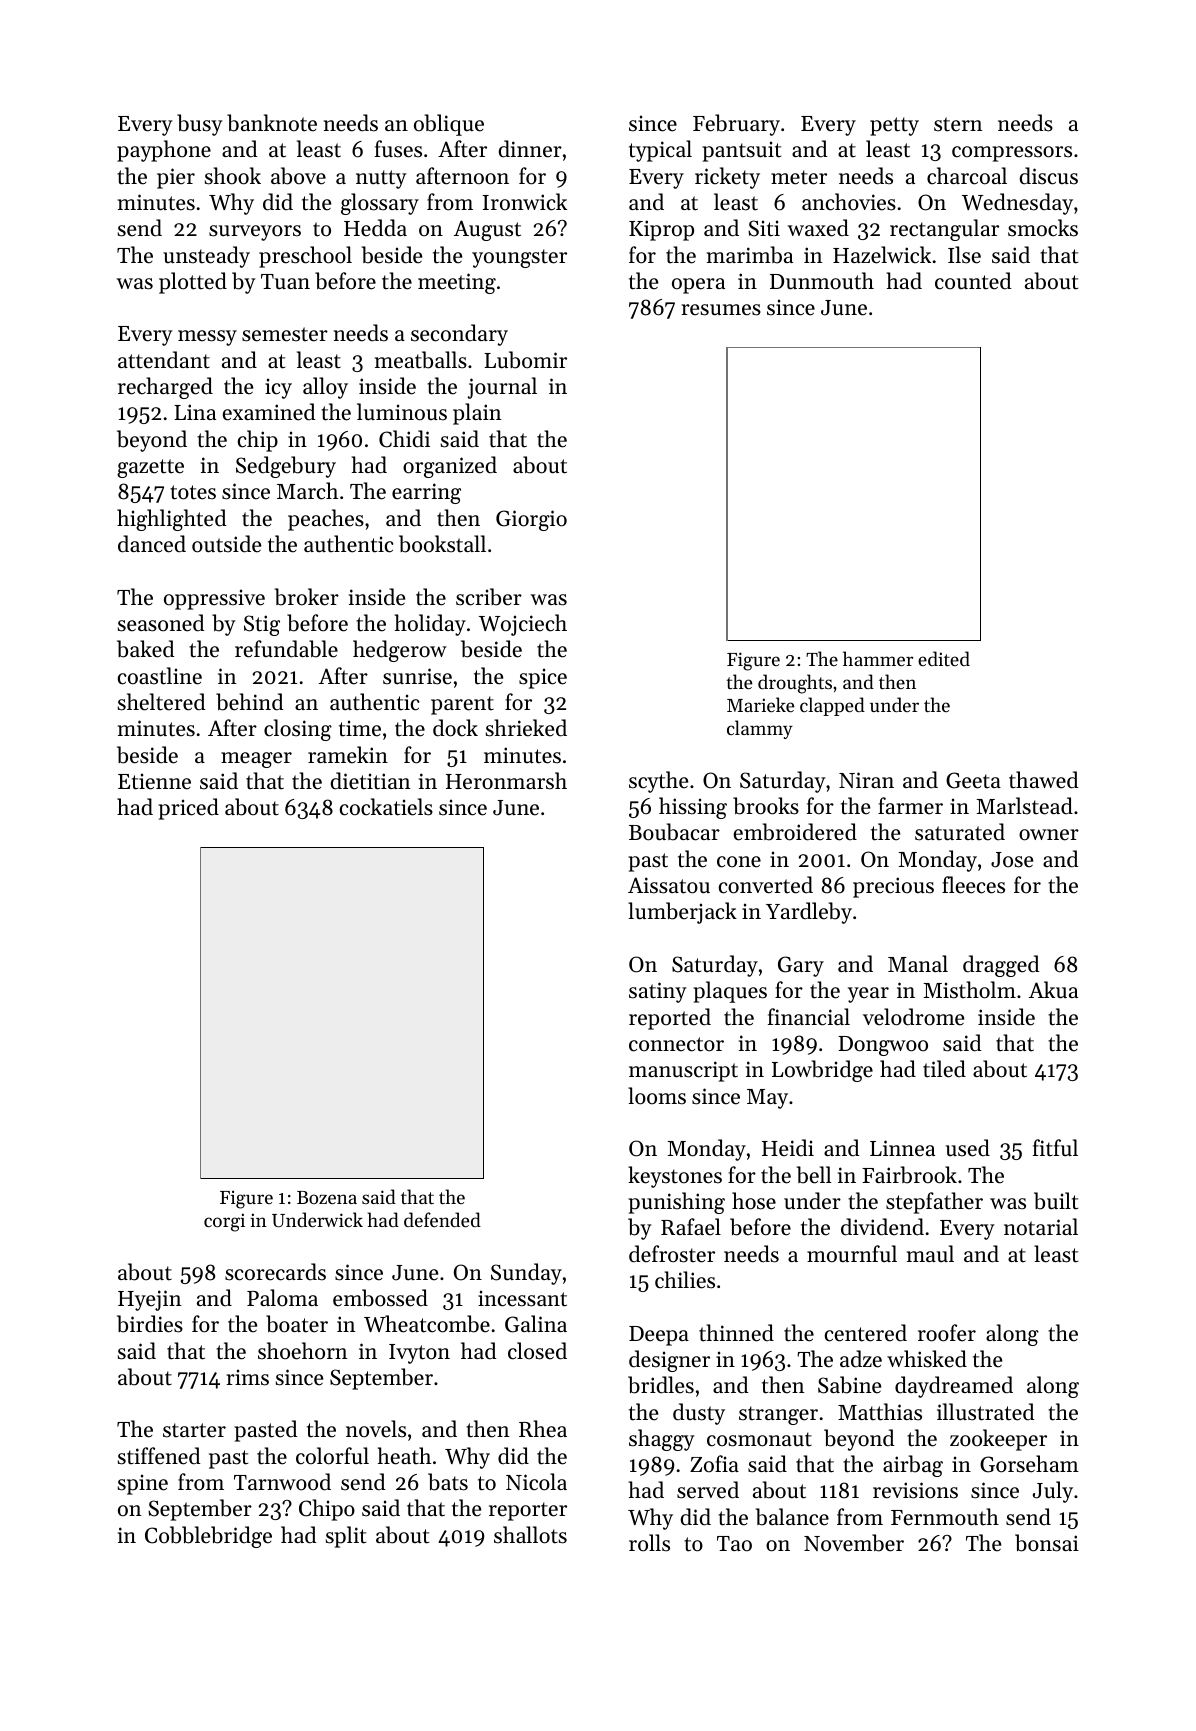 Image resolution: width=1196 pixels, height=1731 pixels. Describe the element at coordinates (523, 625) in the screenshot. I see `Wojciech` at that location.
